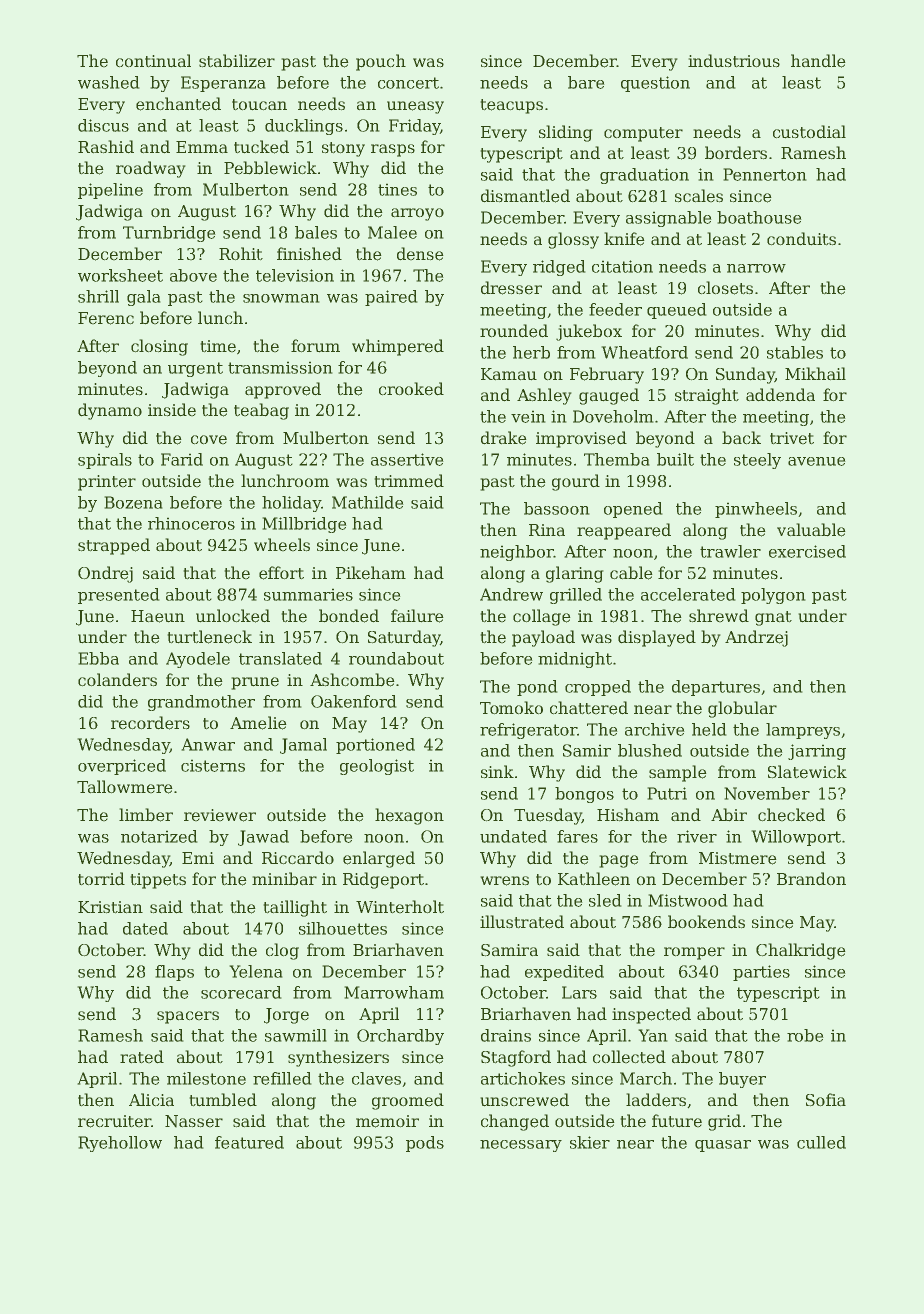 This page has height=1314, width=924. What do you see at coordinates (809, 131) in the page?
I see `custodial` at bounding box center [809, 131].
